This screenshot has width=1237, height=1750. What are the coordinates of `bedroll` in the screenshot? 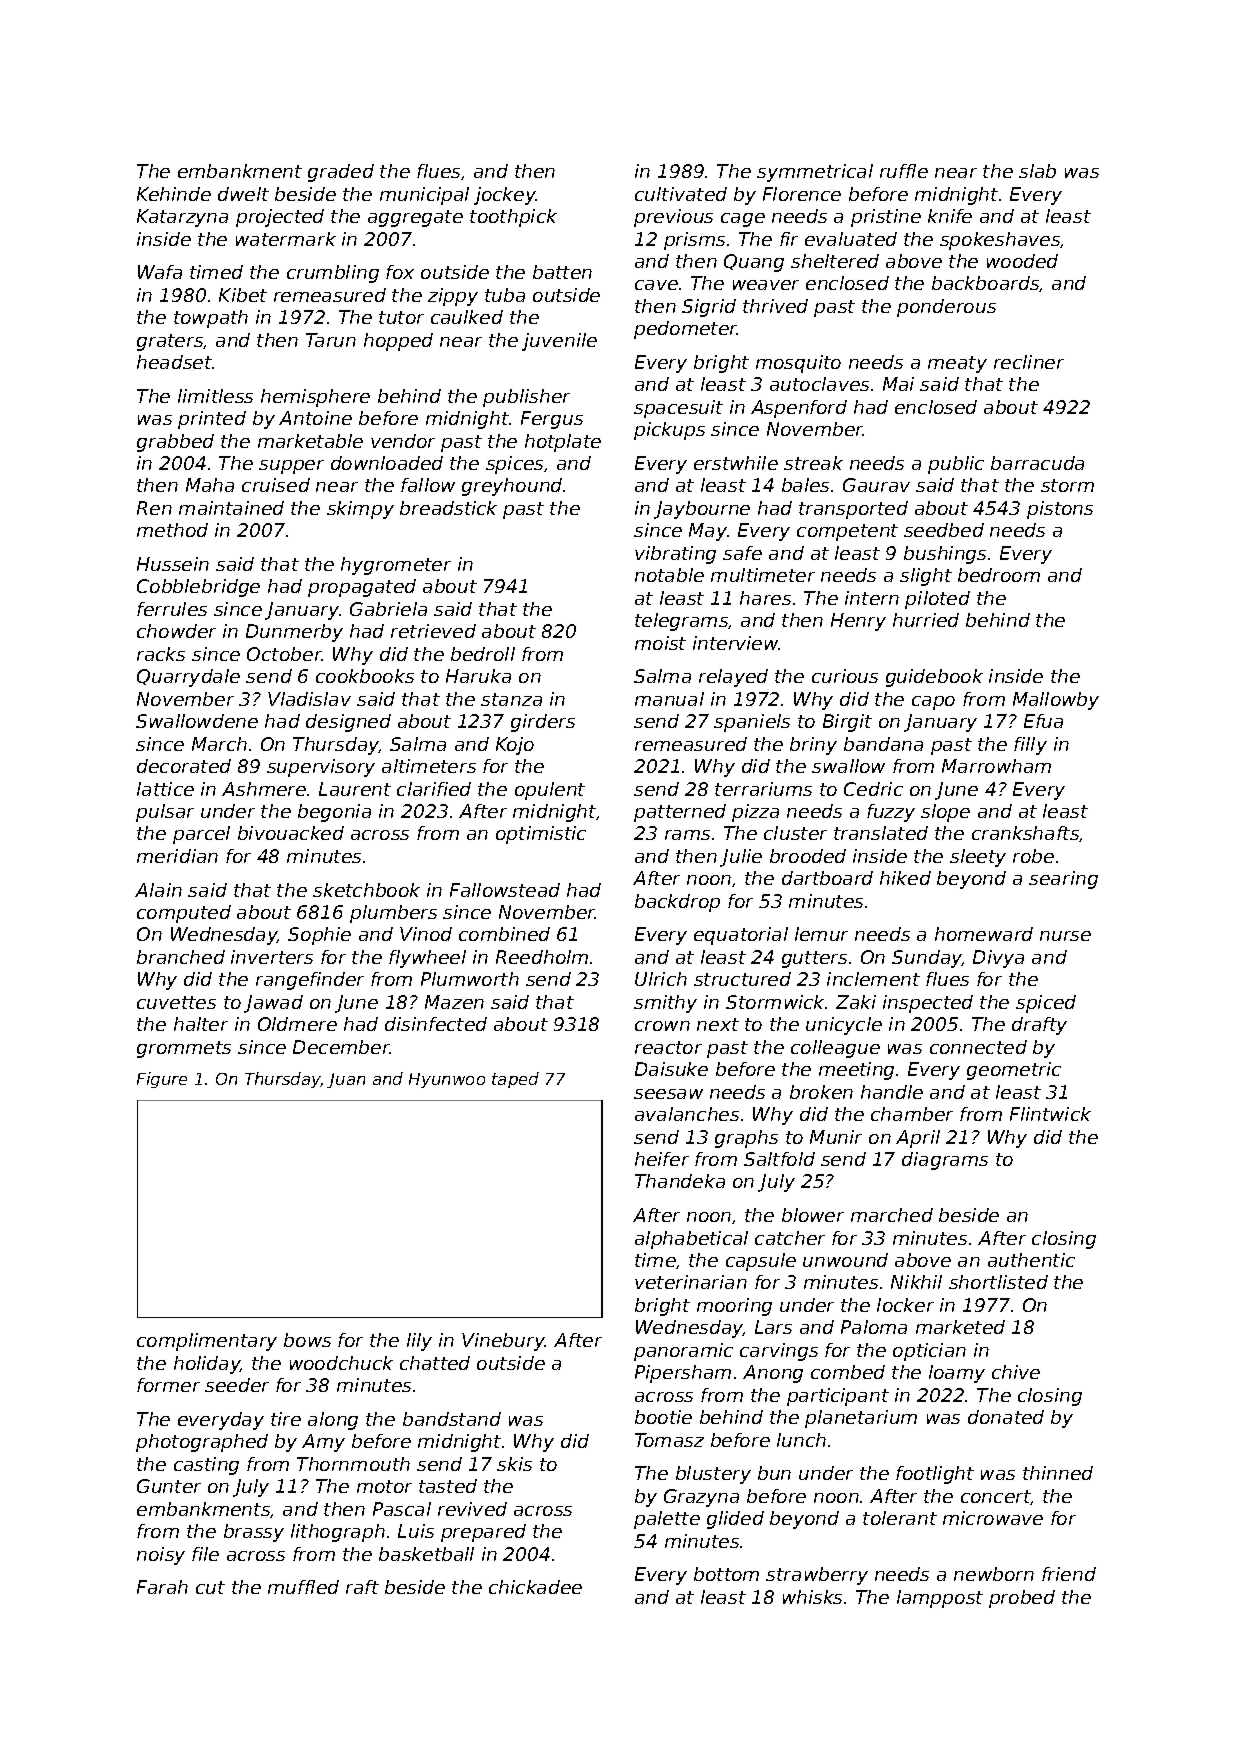 It's located at (483, 654).
